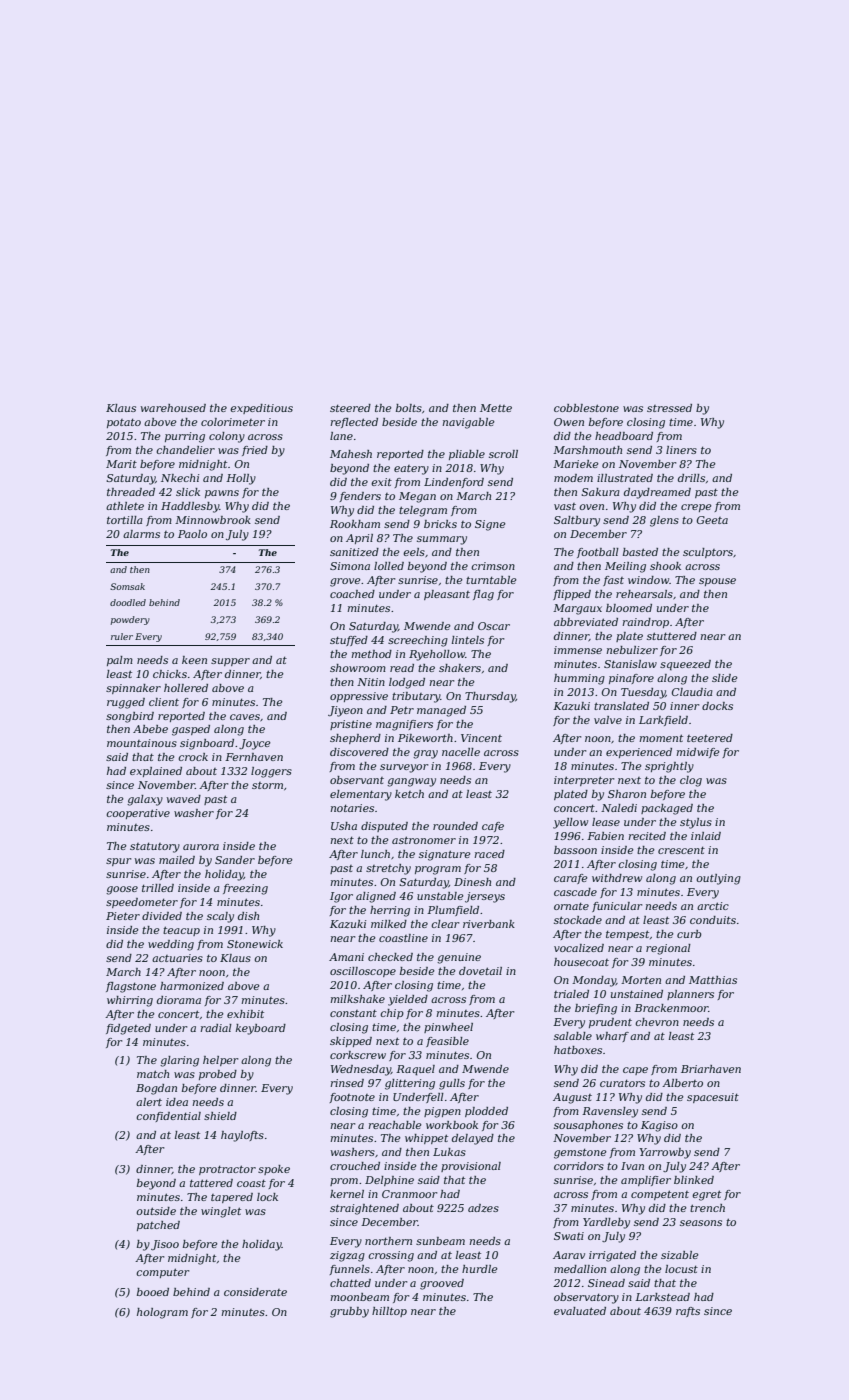  I want to click on hologram, so click(162, 1313).
